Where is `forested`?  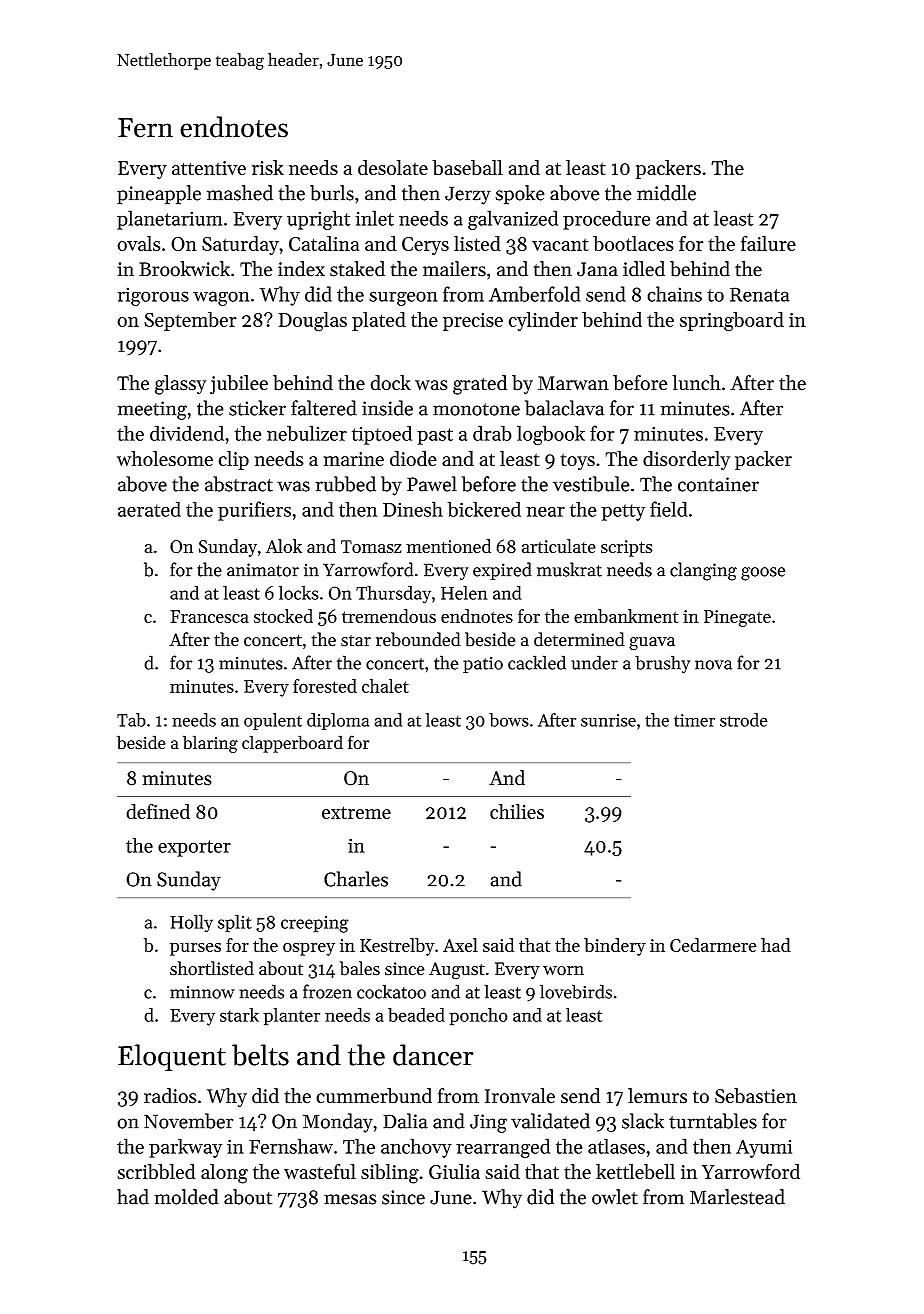 forested is located at coordinates (325, 686).
